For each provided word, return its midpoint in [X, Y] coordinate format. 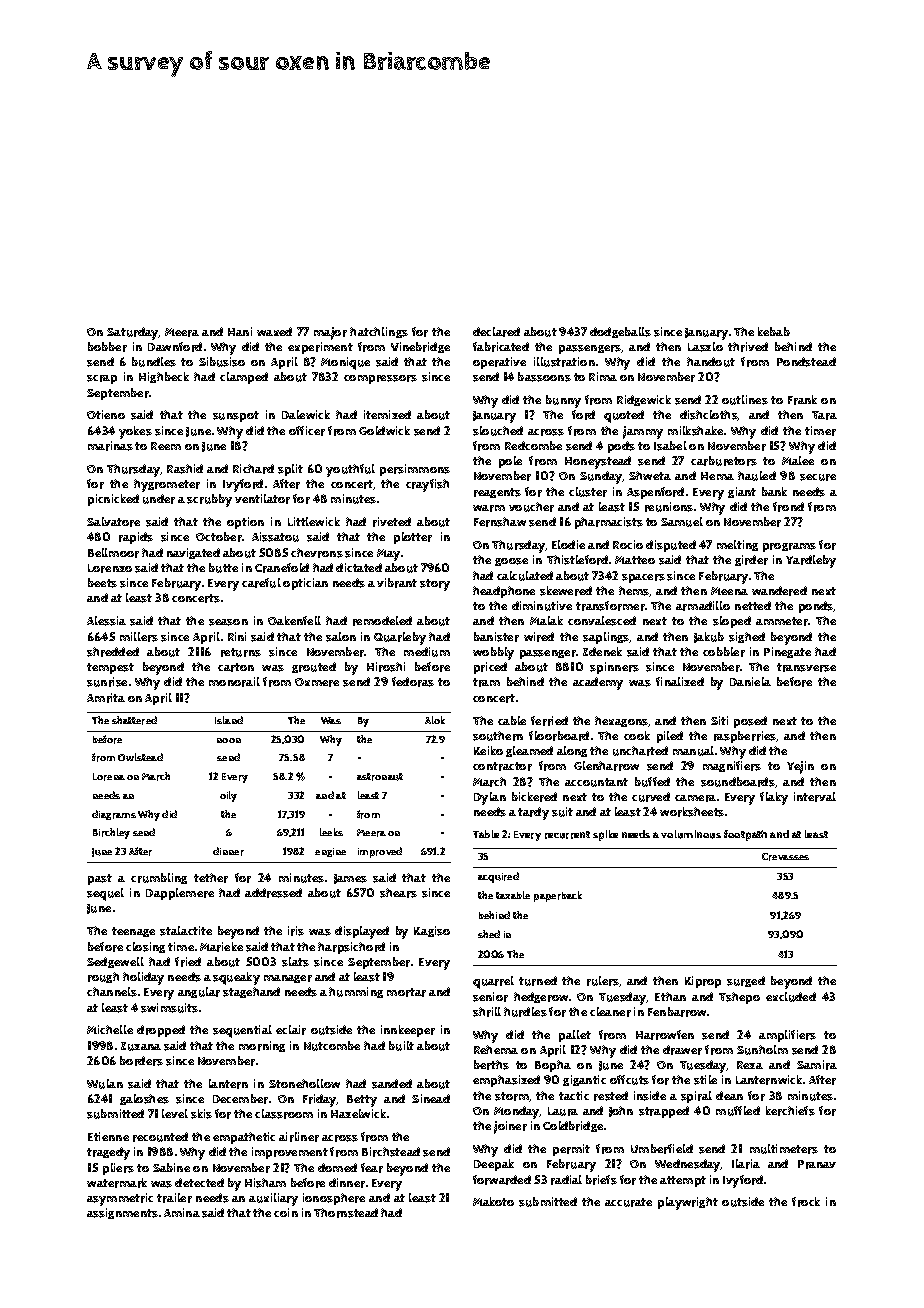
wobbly [493, 653]
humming [356, 992]
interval [815, 797]
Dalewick [306, 414]
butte [223, 568]
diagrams [114, 815]
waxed [274, 331]
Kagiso [432, 931]
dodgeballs [620, 332]
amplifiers [787, 1036]
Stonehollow [304, 1083]
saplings [606, 638]
